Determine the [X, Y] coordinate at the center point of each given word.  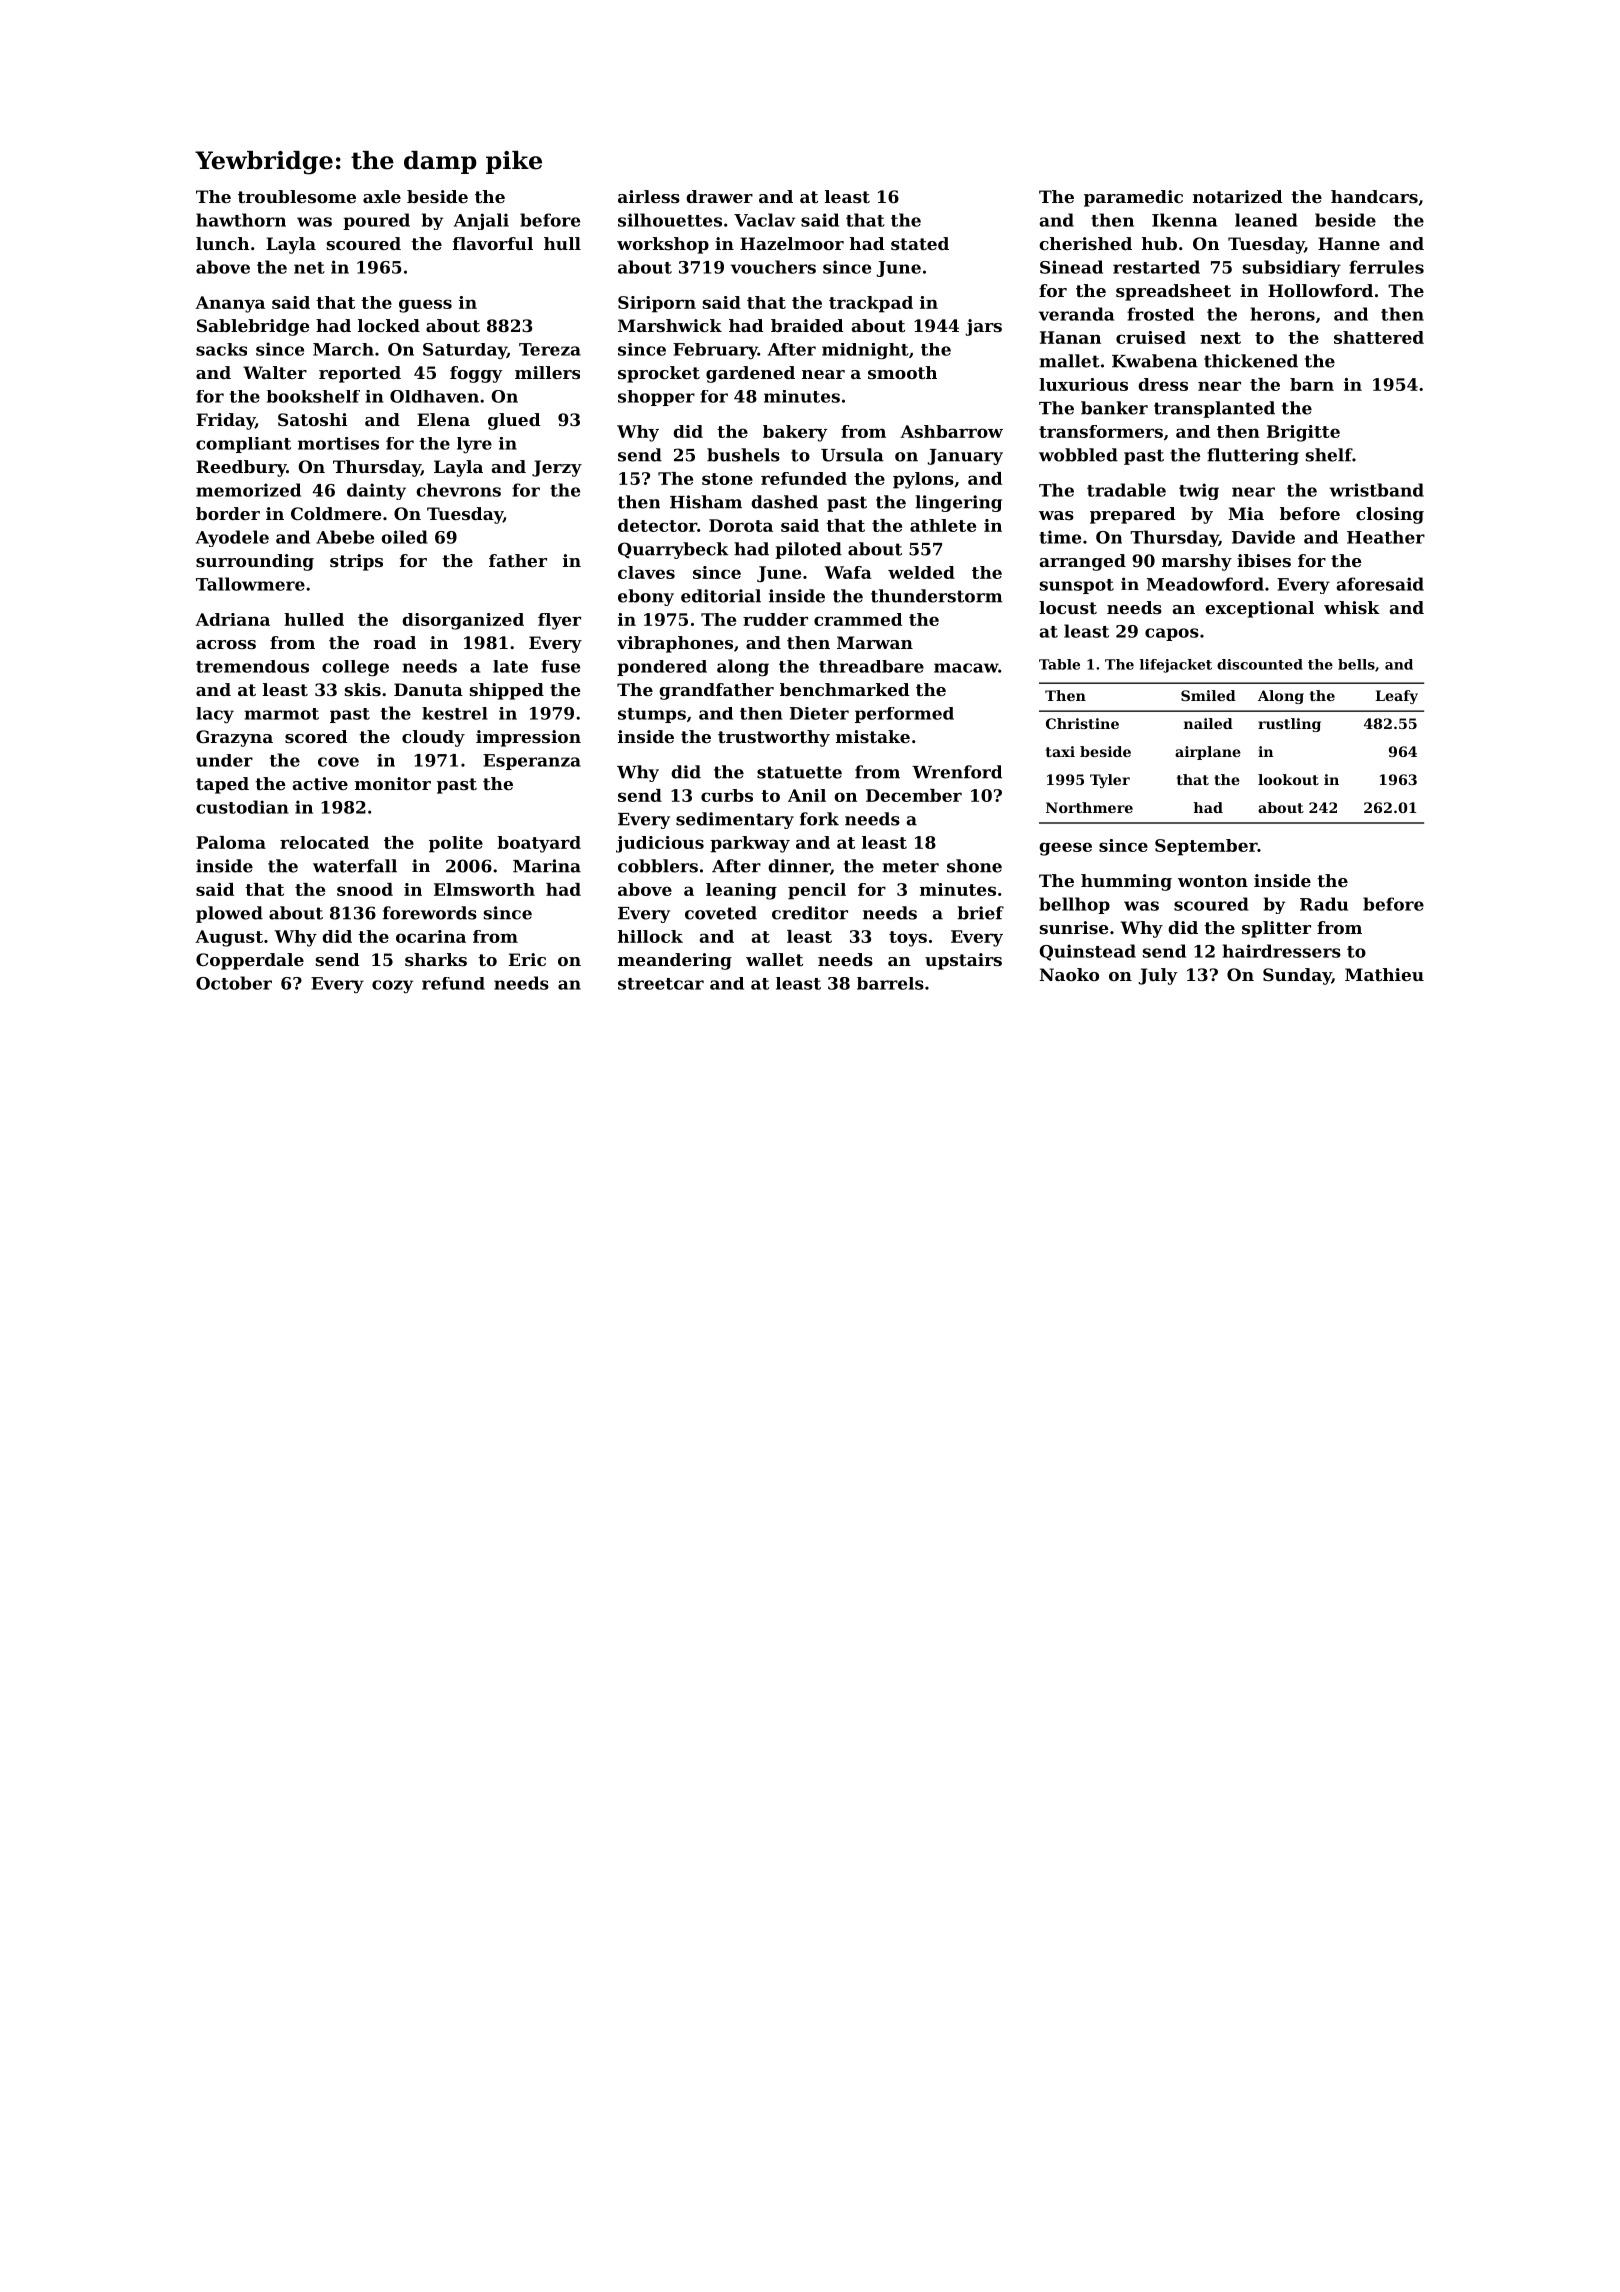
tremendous [252, 666]
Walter [275, 372]
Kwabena [1155, 361]
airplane [1208, 753]
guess [425, 306]
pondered [662, 668]
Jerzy [557, 468]
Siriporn [657, 304]
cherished [1085, 243]
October [234, 983]
